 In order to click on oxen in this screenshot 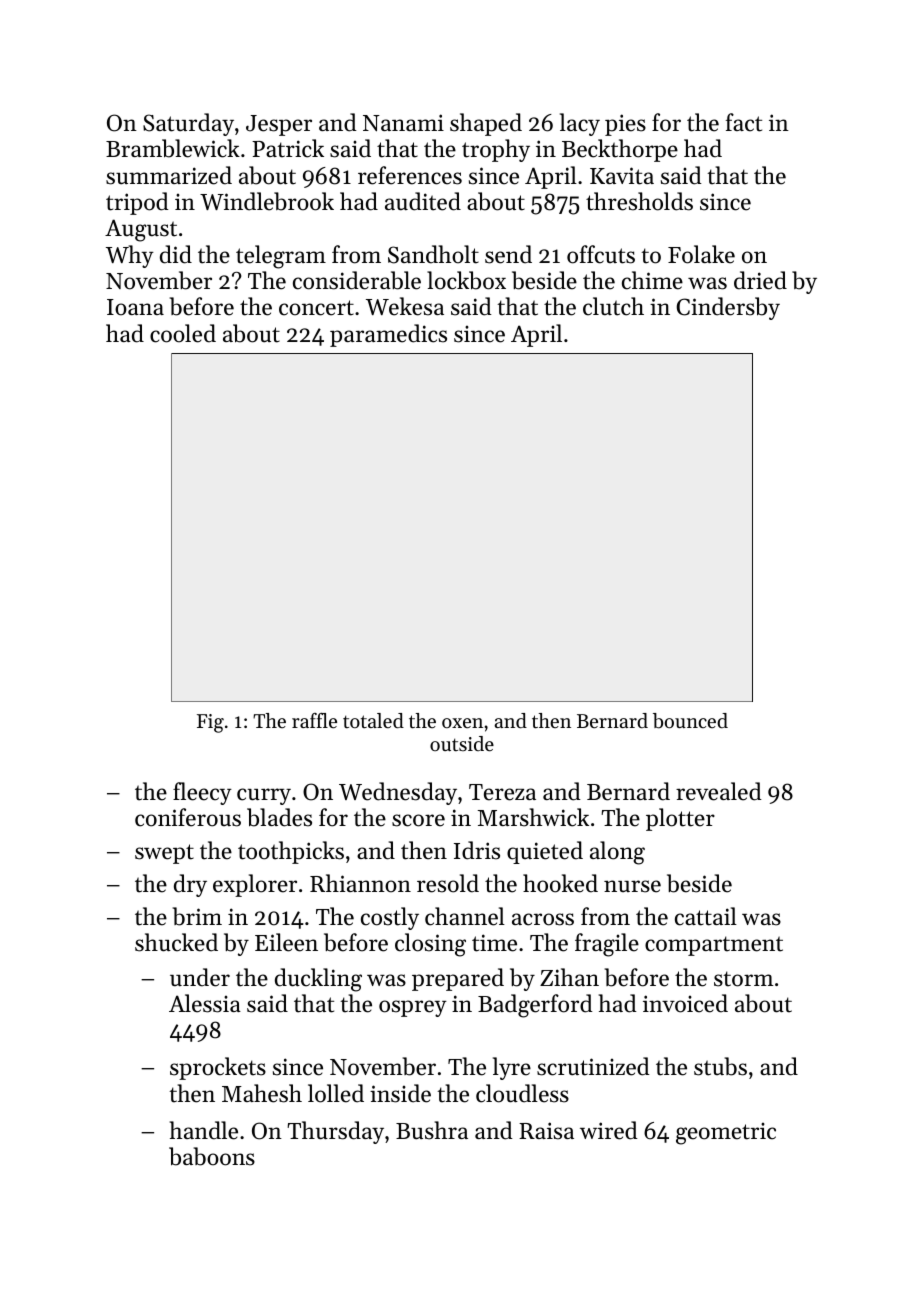, I will do `click(462, 723)`.
